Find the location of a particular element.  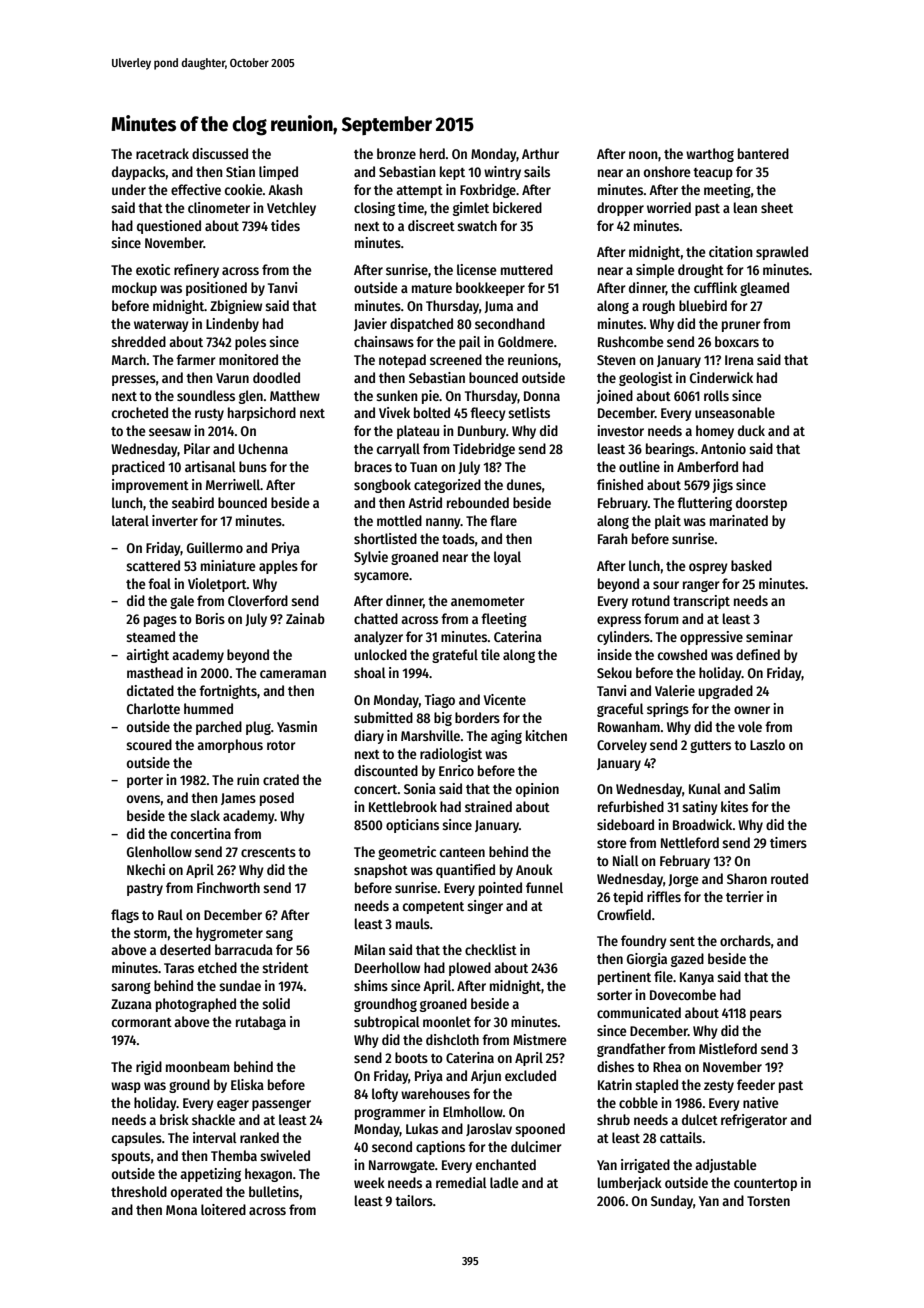

Zuzana is located at coordinates (131, 1004).
